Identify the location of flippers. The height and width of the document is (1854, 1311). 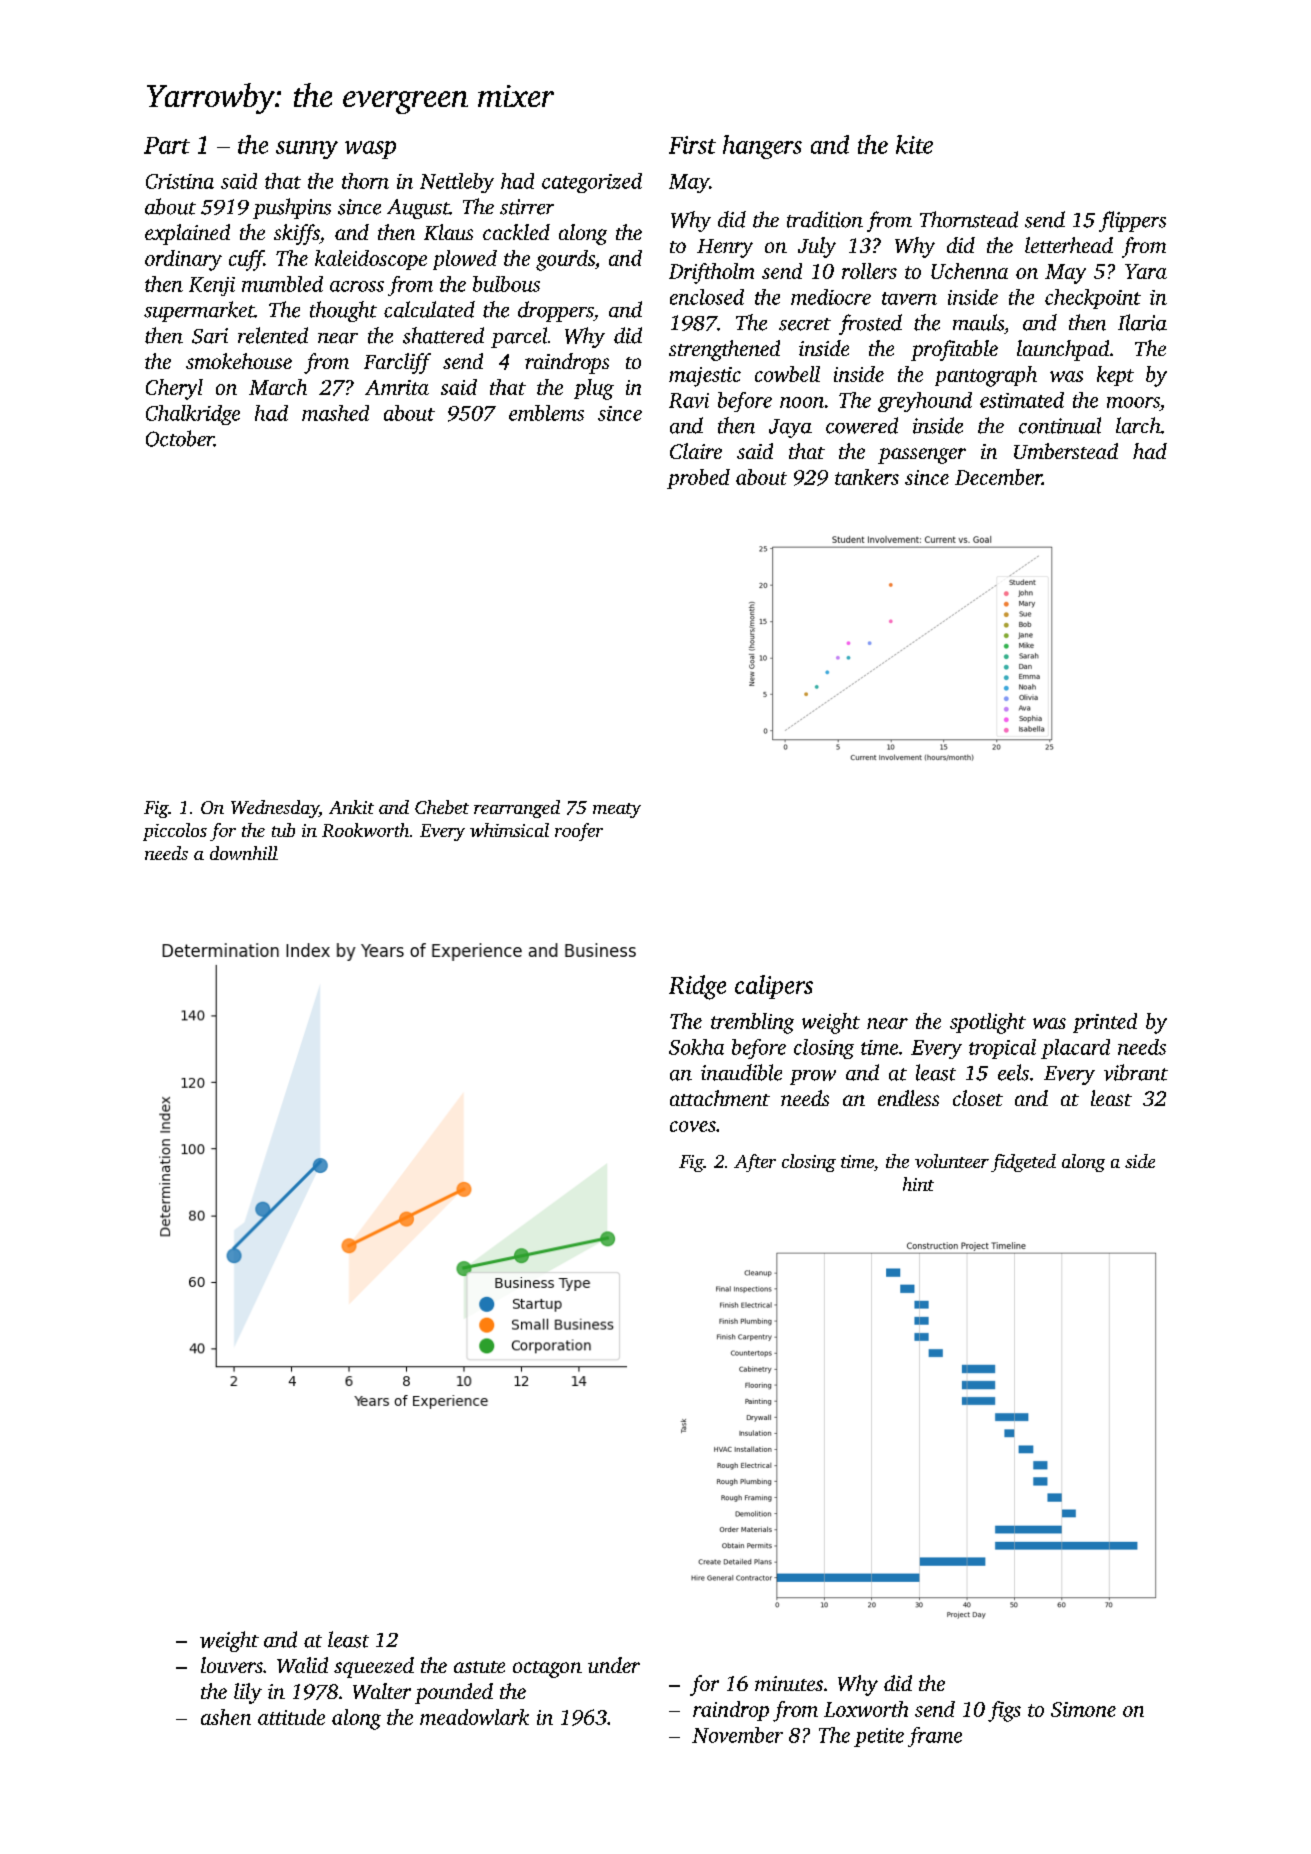
(1132, 221).
